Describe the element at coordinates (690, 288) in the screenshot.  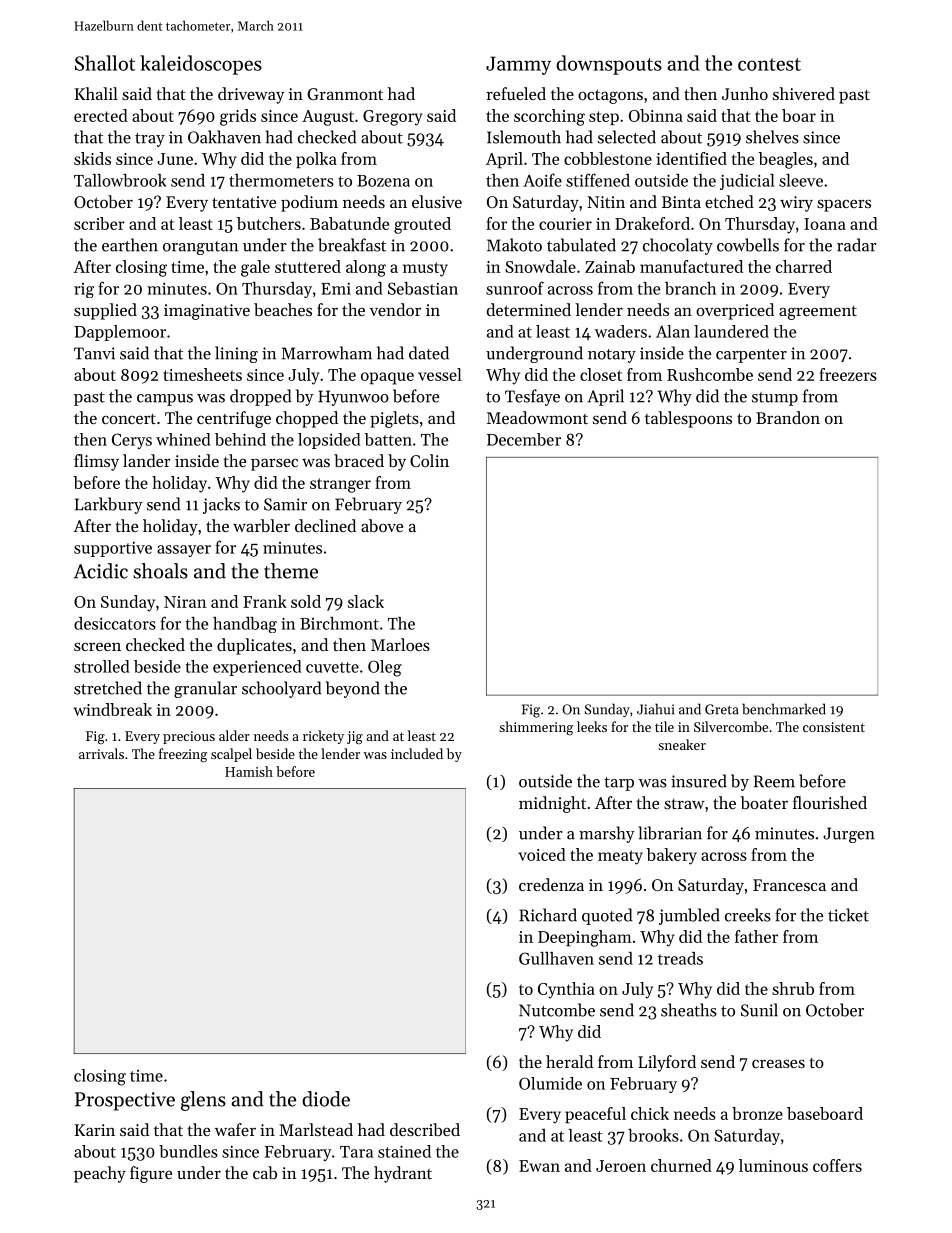
I see `branch` at that location.
